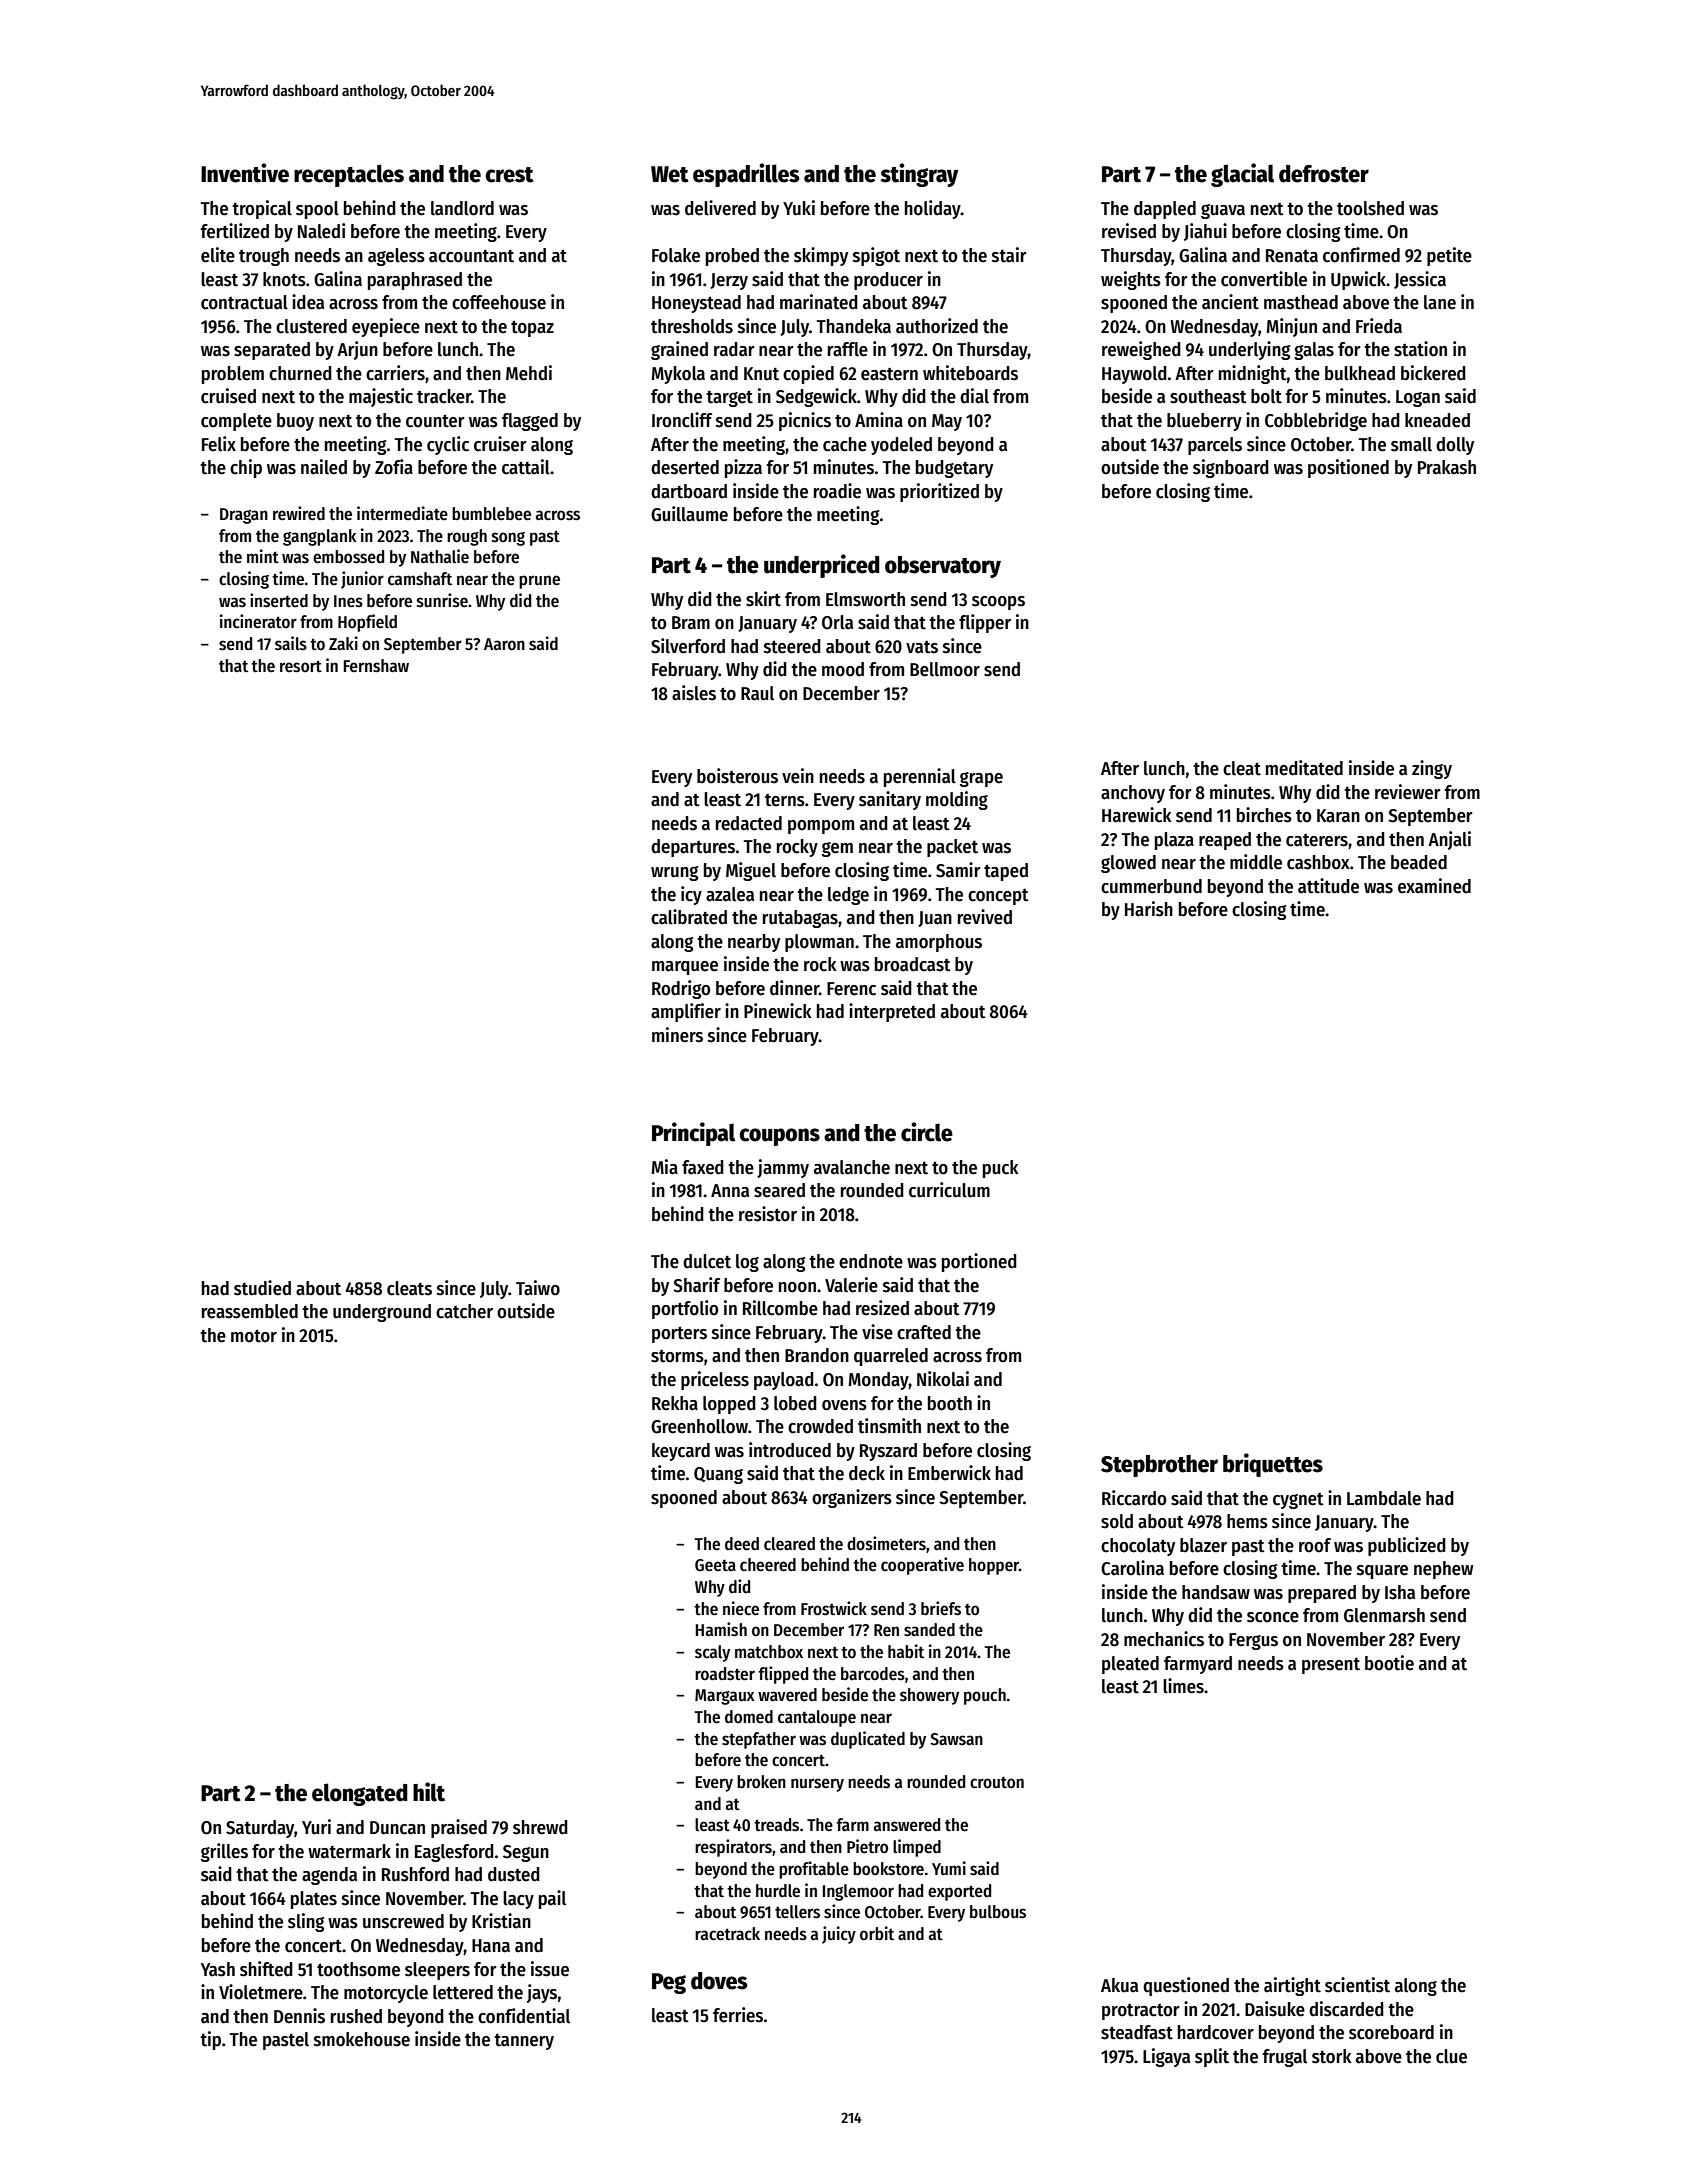 The image size is (1683, 2178). What do you see at coordinates (1324, 174) in the screenshot?
I see `defroster` at bounding box center [1324, 174].
